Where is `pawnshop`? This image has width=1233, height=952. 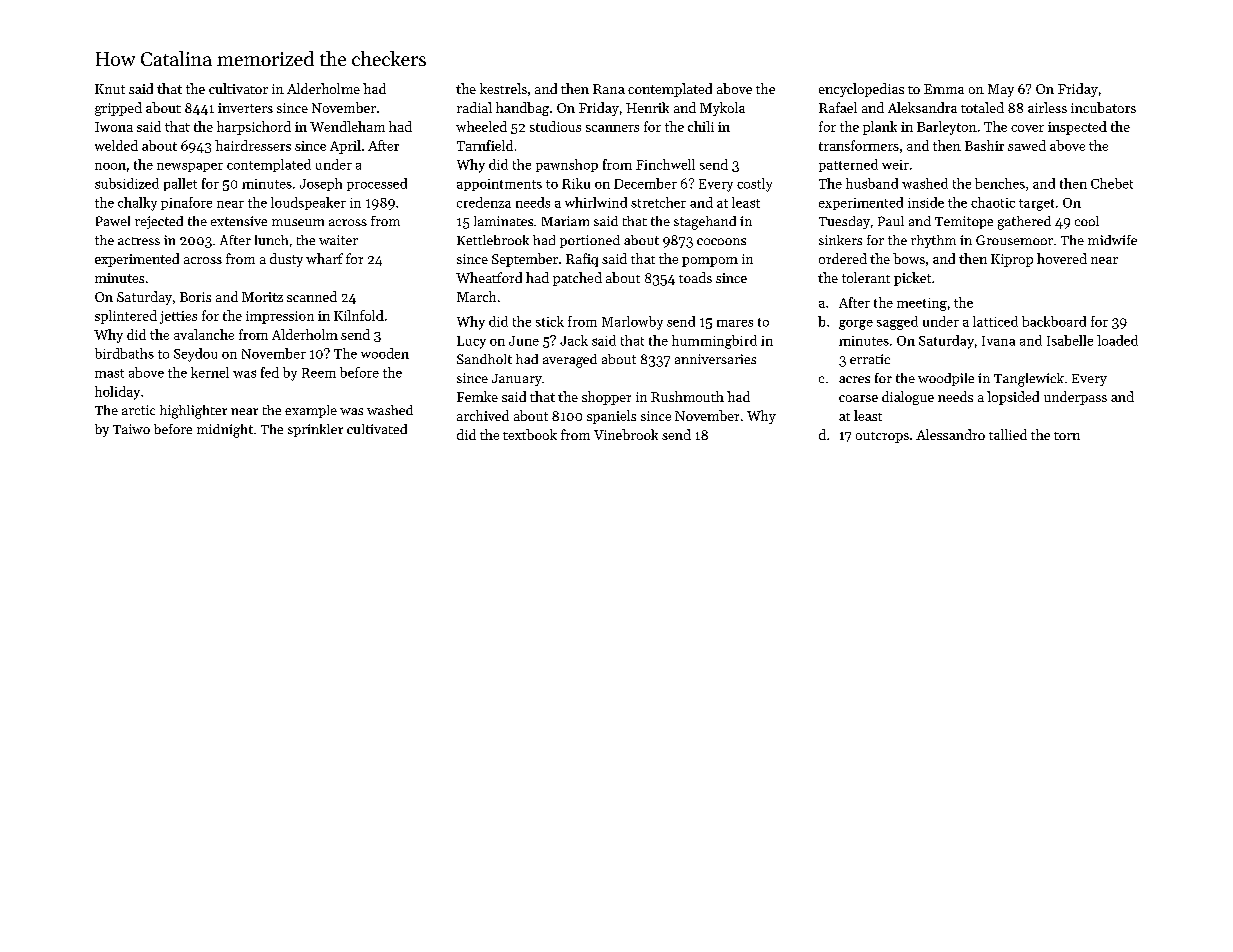 pawnshop is located at coordinates (567, 165).
